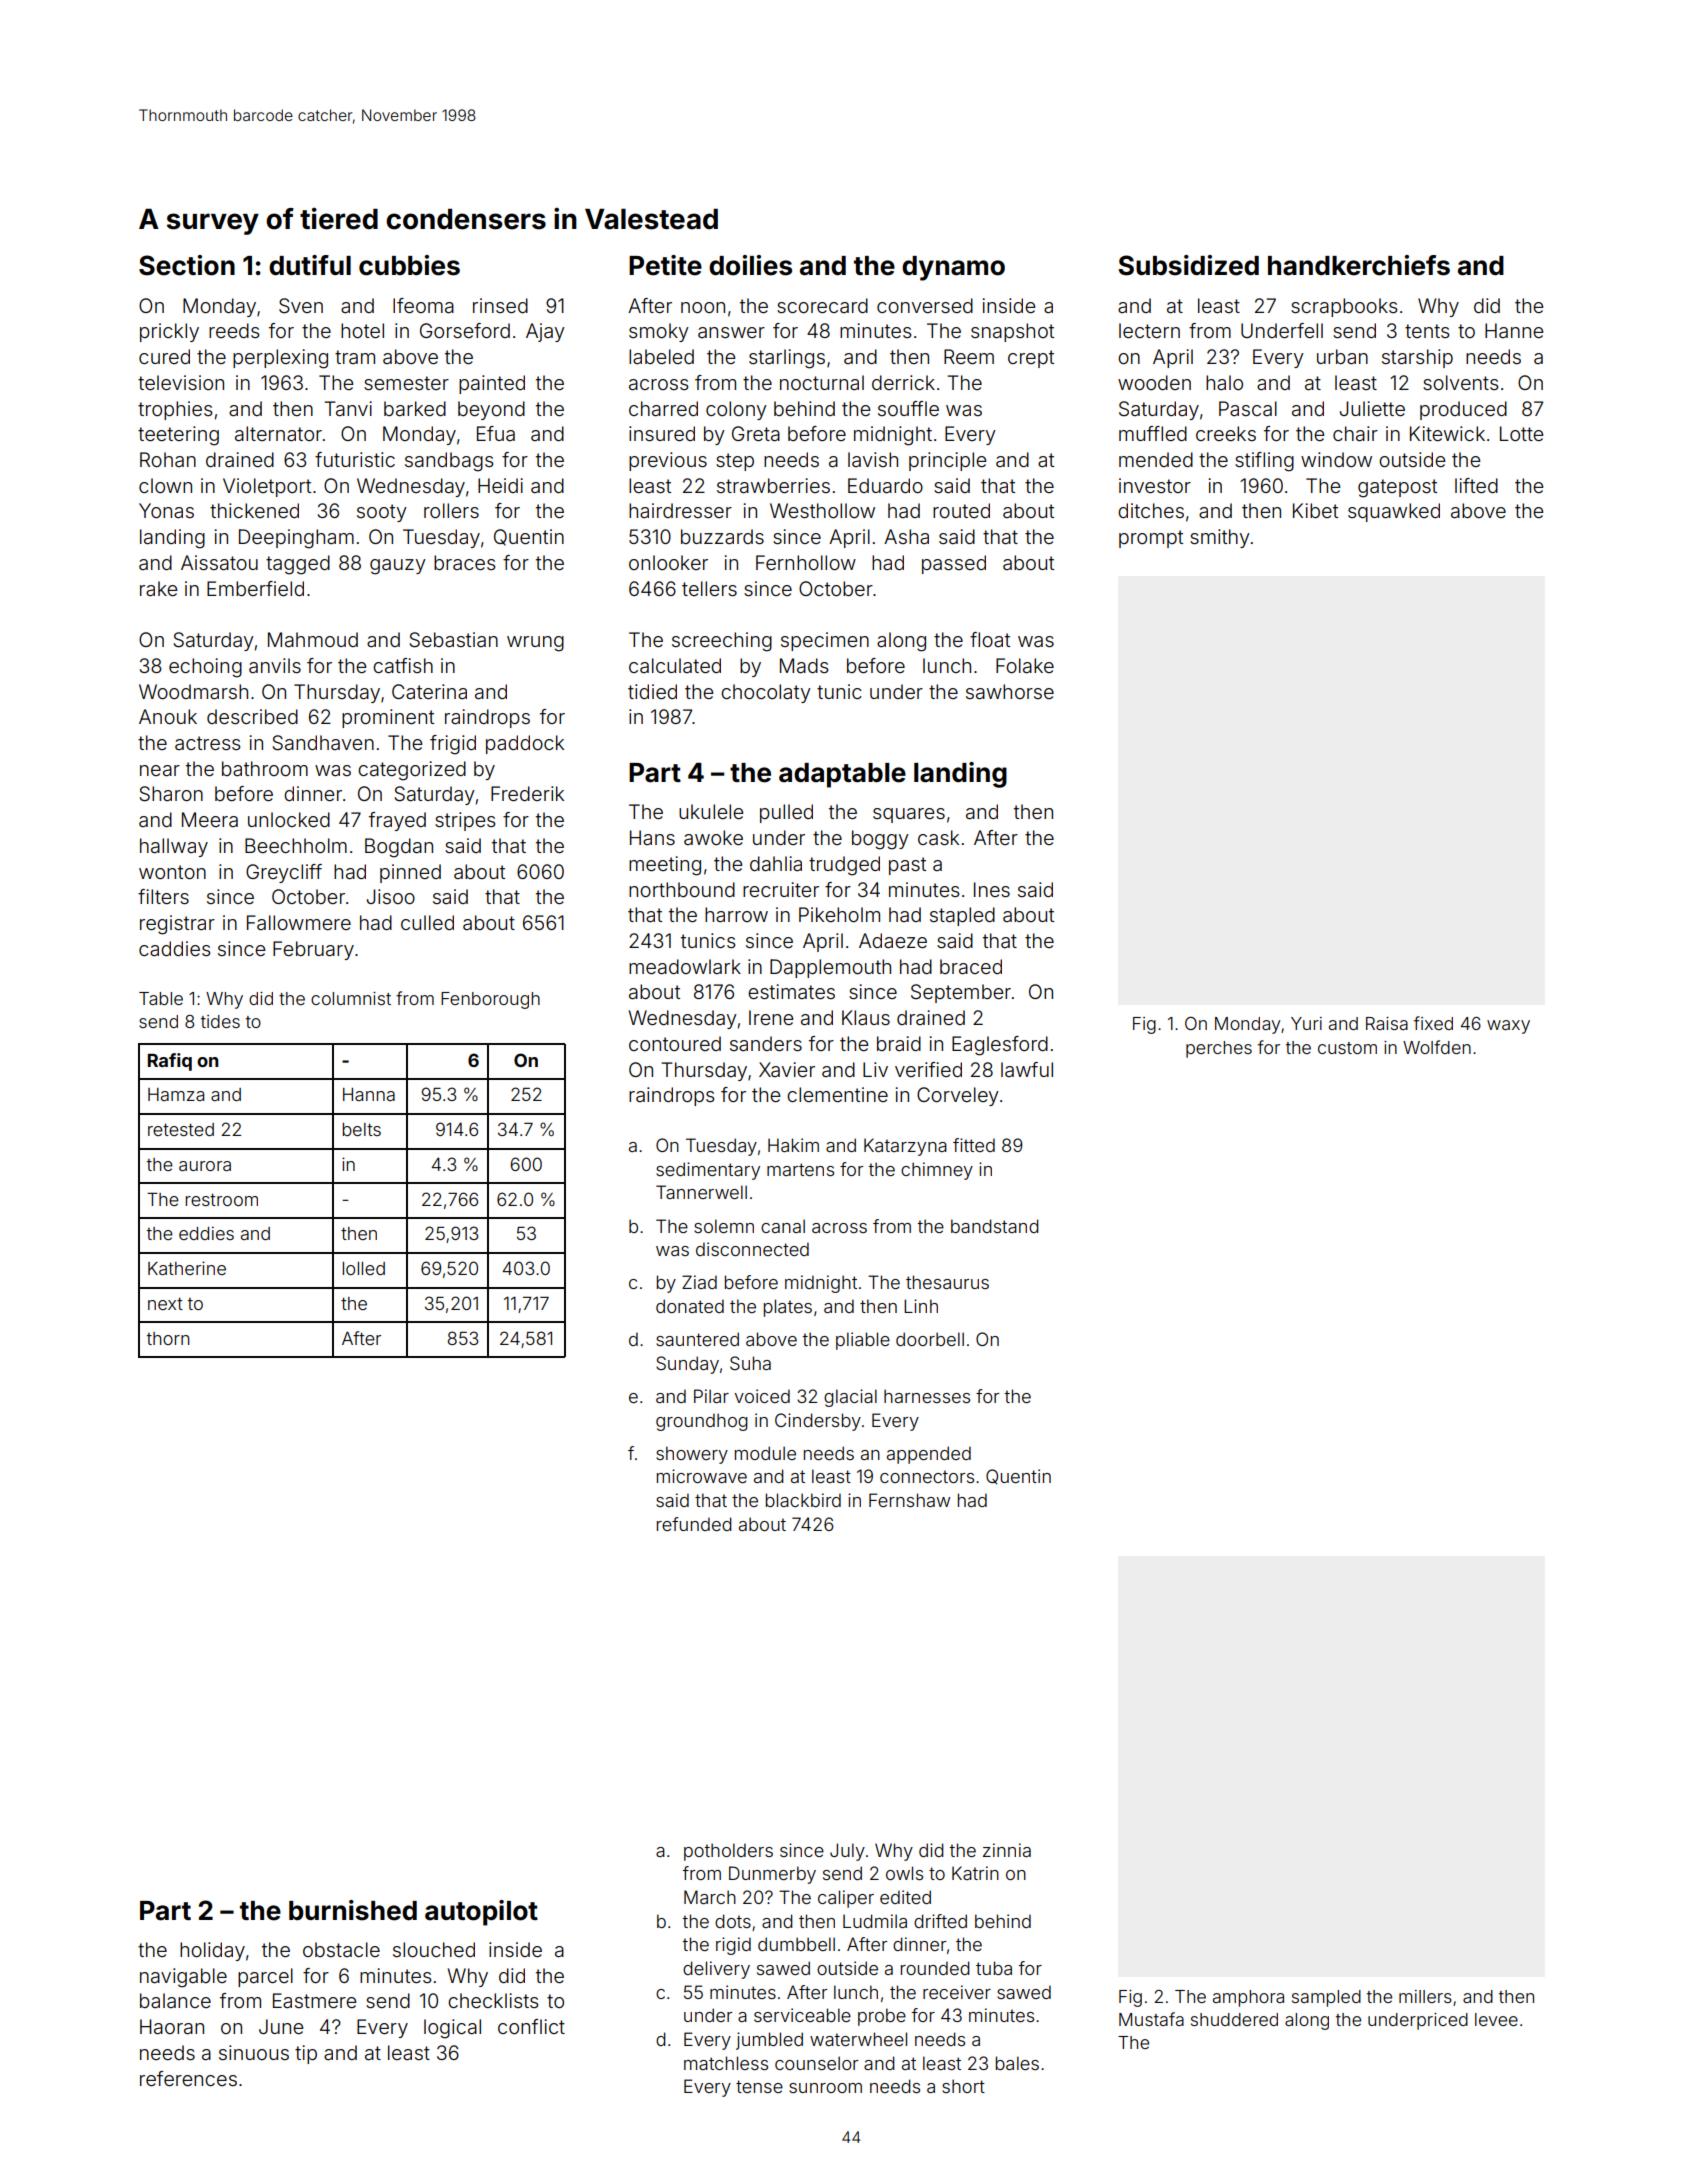 Image resolution: width=1683 pixels, height=2178 pixels. Describe the element at coordinates (1188, 265) in the page. I see `Subsidized` at that location.
